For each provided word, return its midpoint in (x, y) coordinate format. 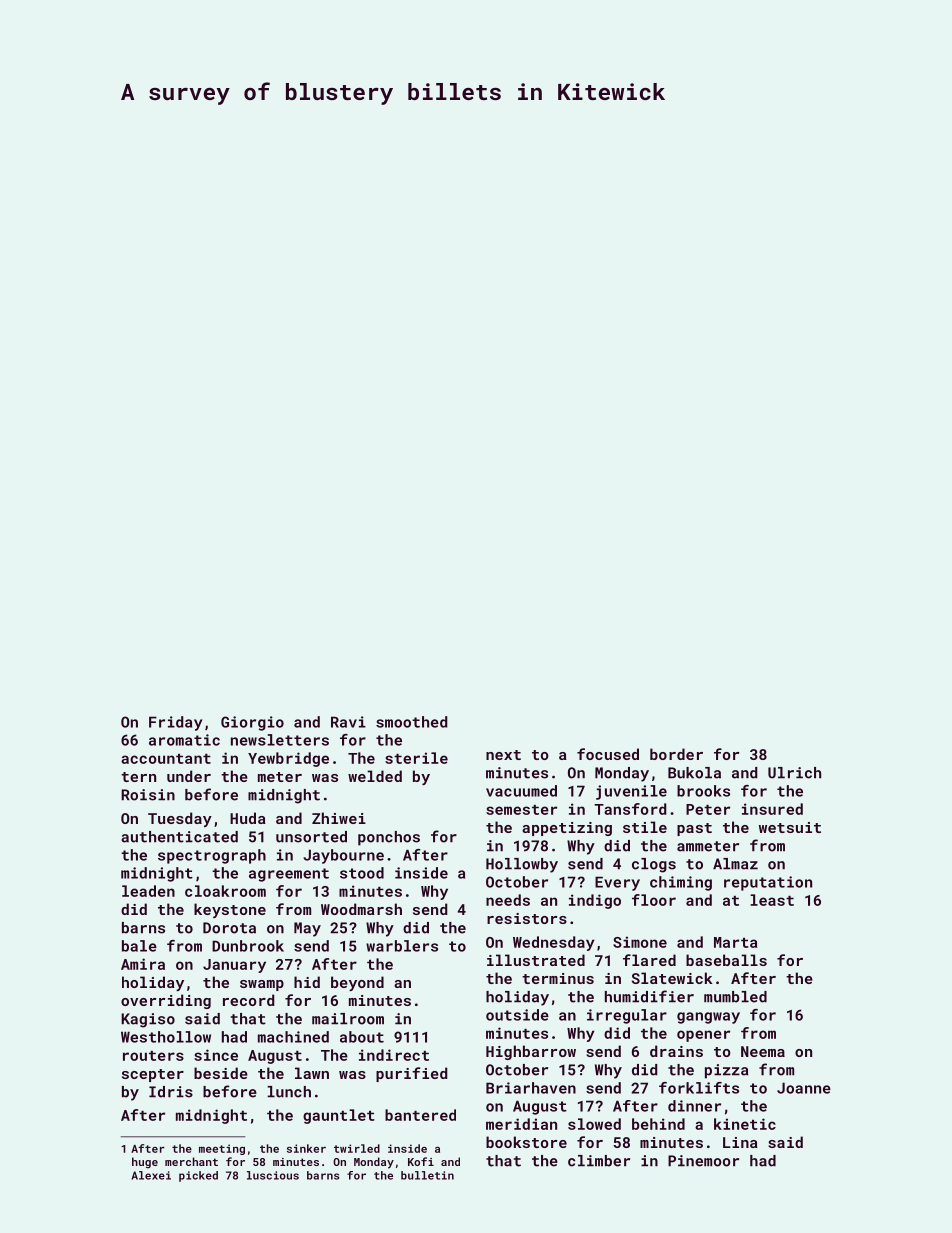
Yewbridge (288, 759)
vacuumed (521, 791)
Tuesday (180, 819)
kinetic (745, 1124)
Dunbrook (248, 946)
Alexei (151, 1175)
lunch (289, 1092)
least (772, 900)
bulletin (427, 1175)
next (503, 755)
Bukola (694, 773)
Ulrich (794, 773)
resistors (527, 918)
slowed (594, 1124)
